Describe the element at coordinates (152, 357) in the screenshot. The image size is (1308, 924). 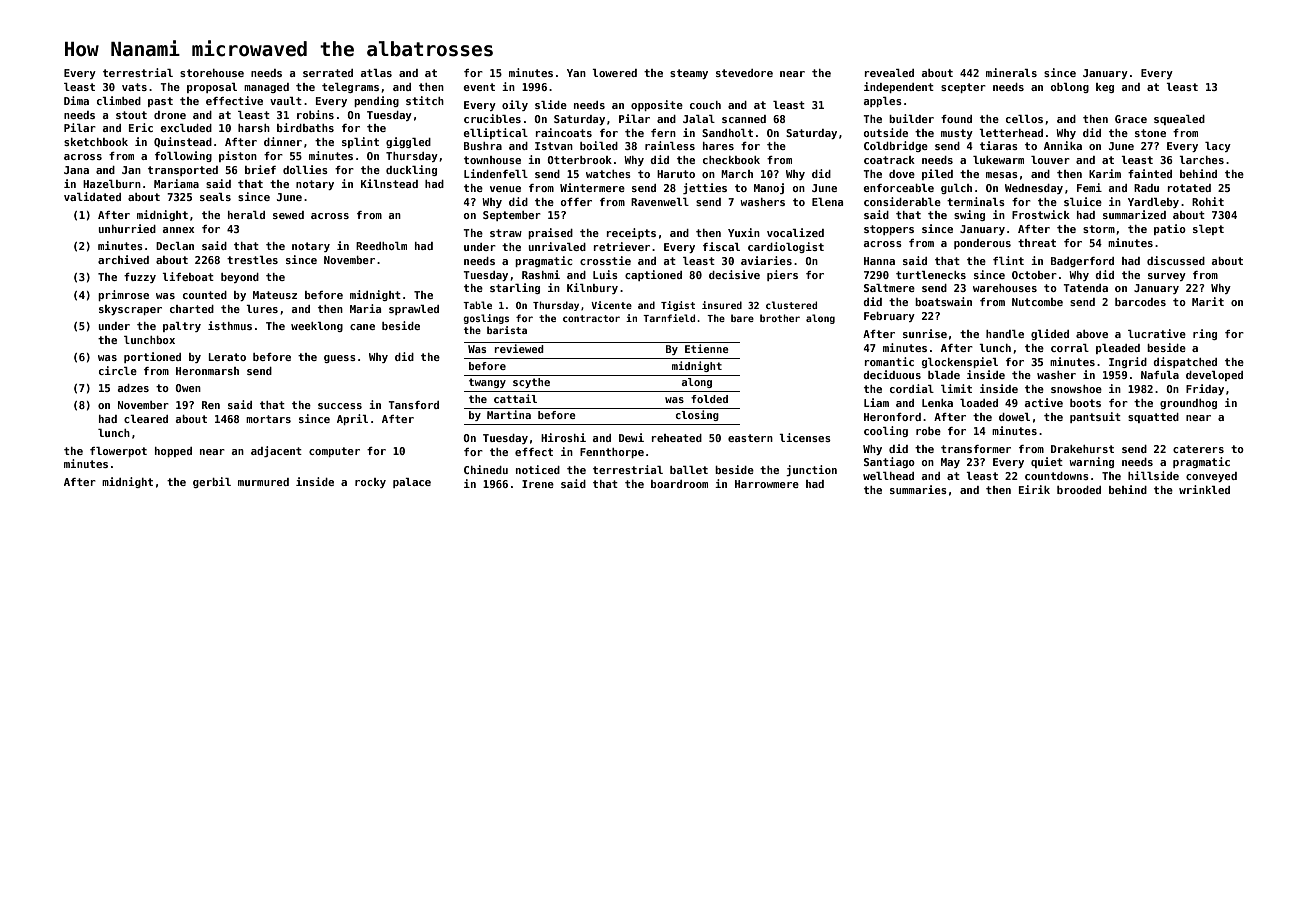
I see `portioned` at that location.
